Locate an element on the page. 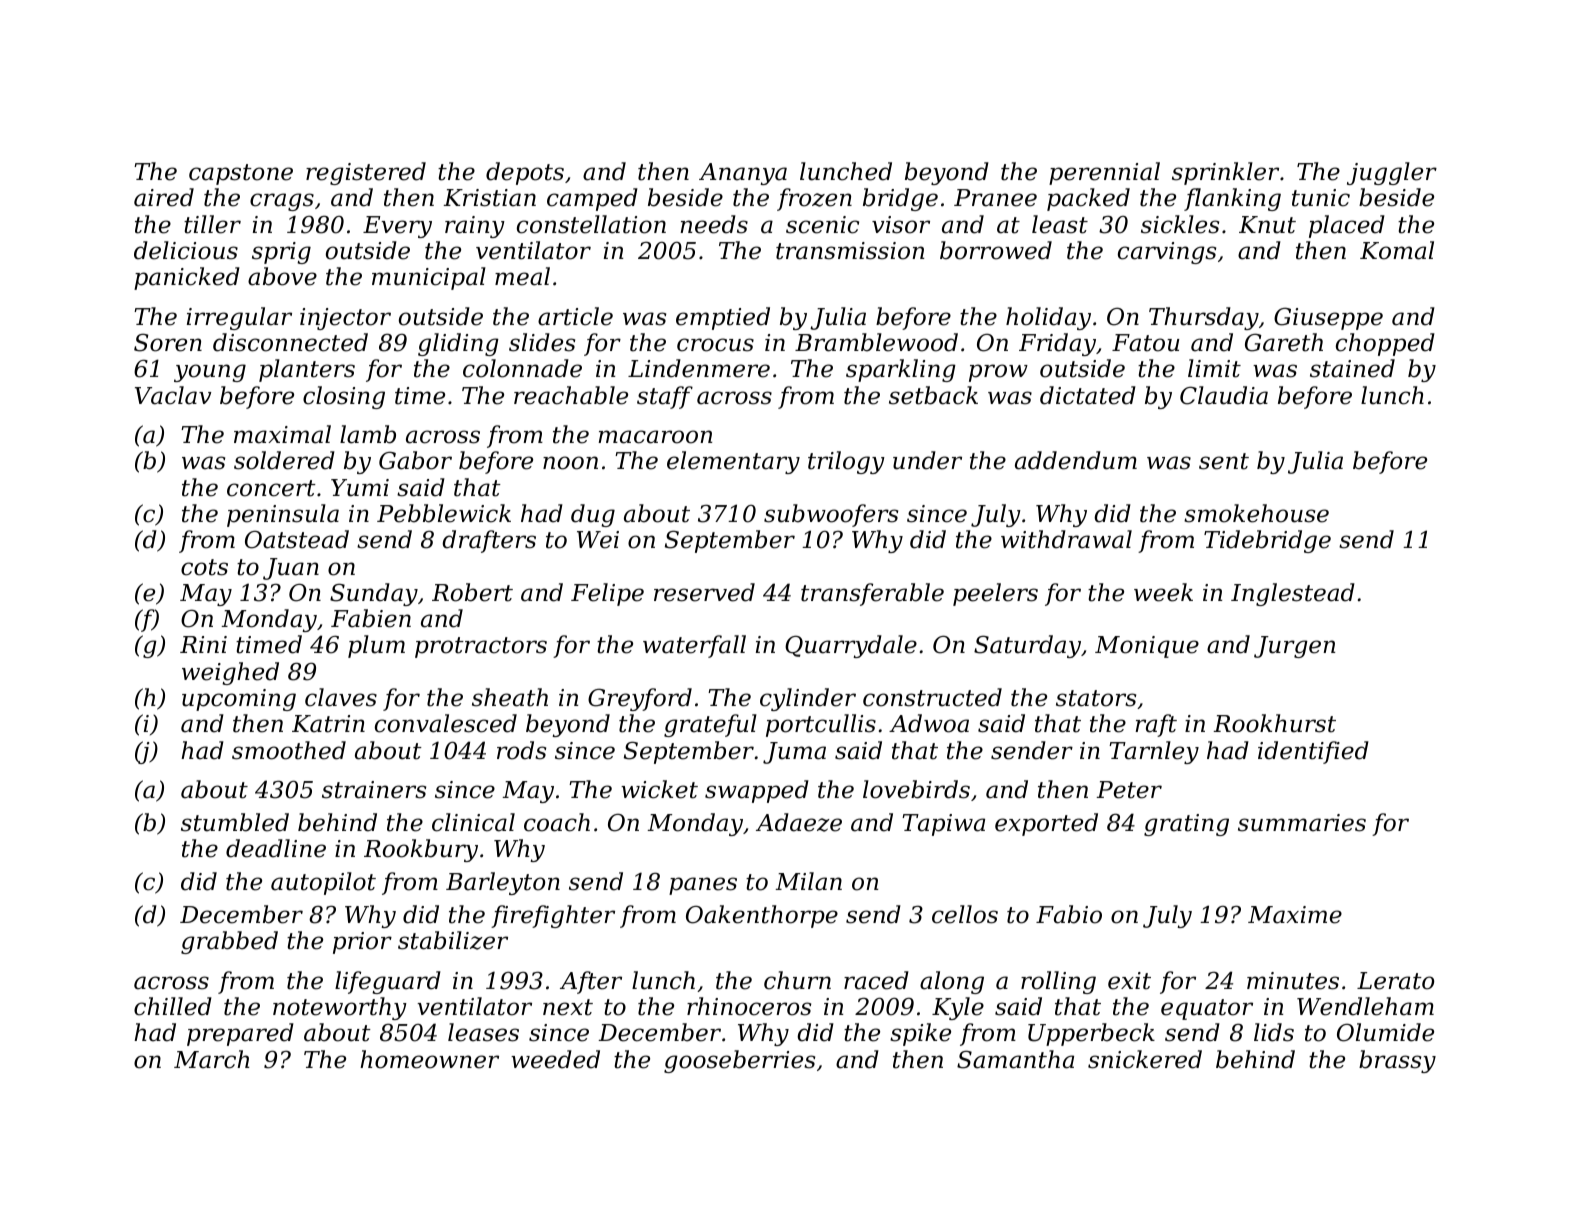  prepared is located at coordinates (240, 1034).
